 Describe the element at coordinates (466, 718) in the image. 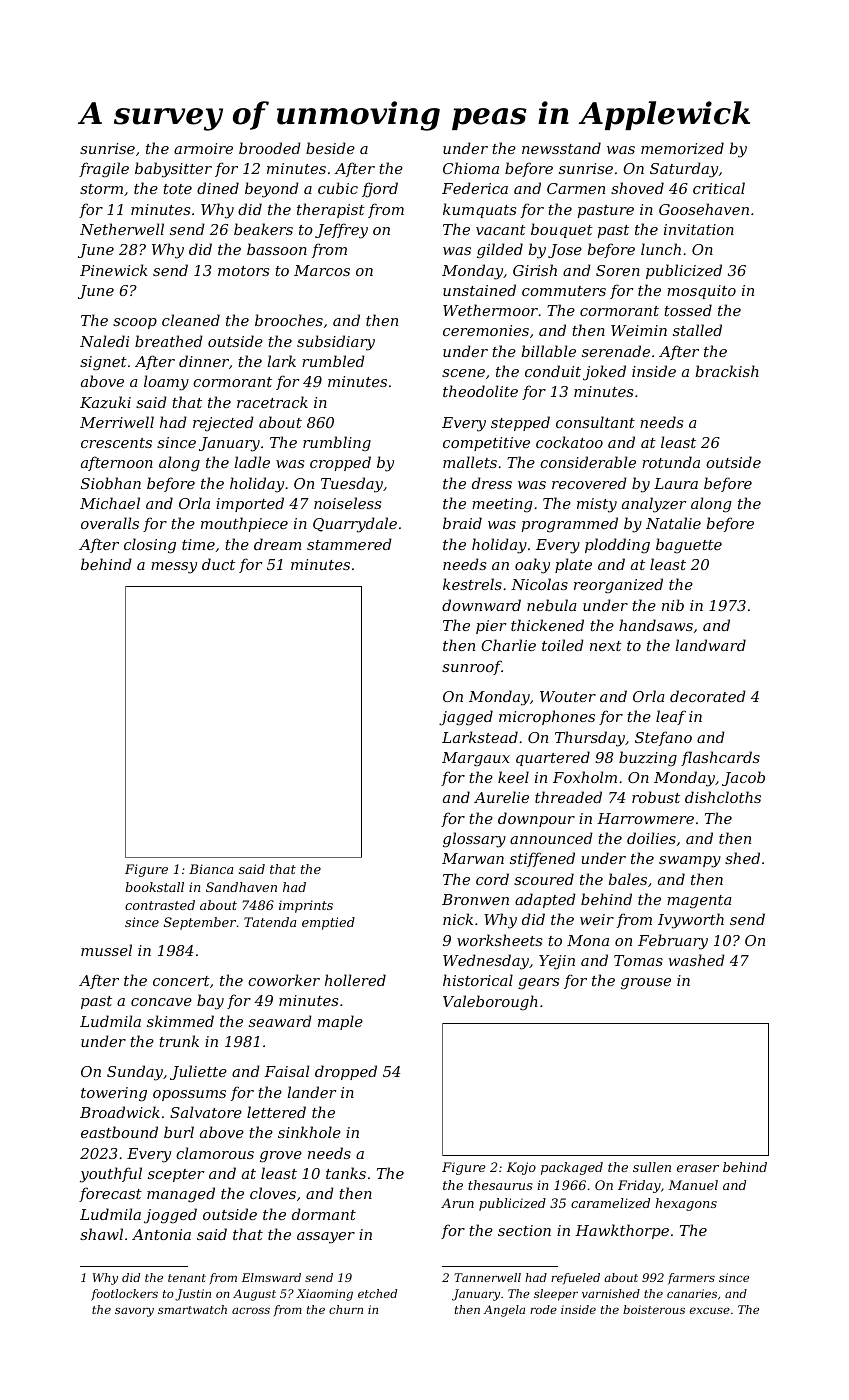

I see `jagged` at that location.
